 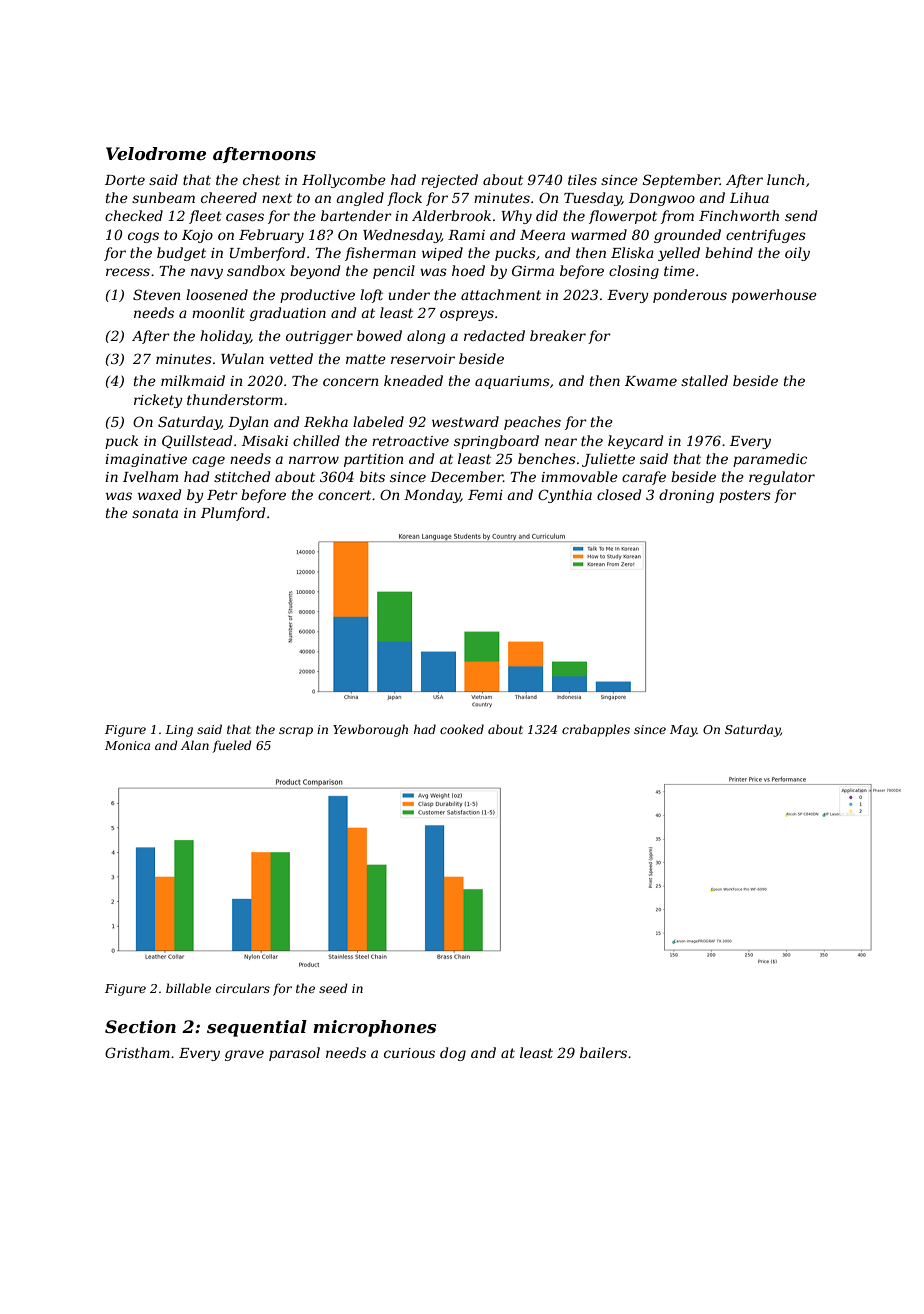 I want to click on chilled, so click(x=316, y=440).
